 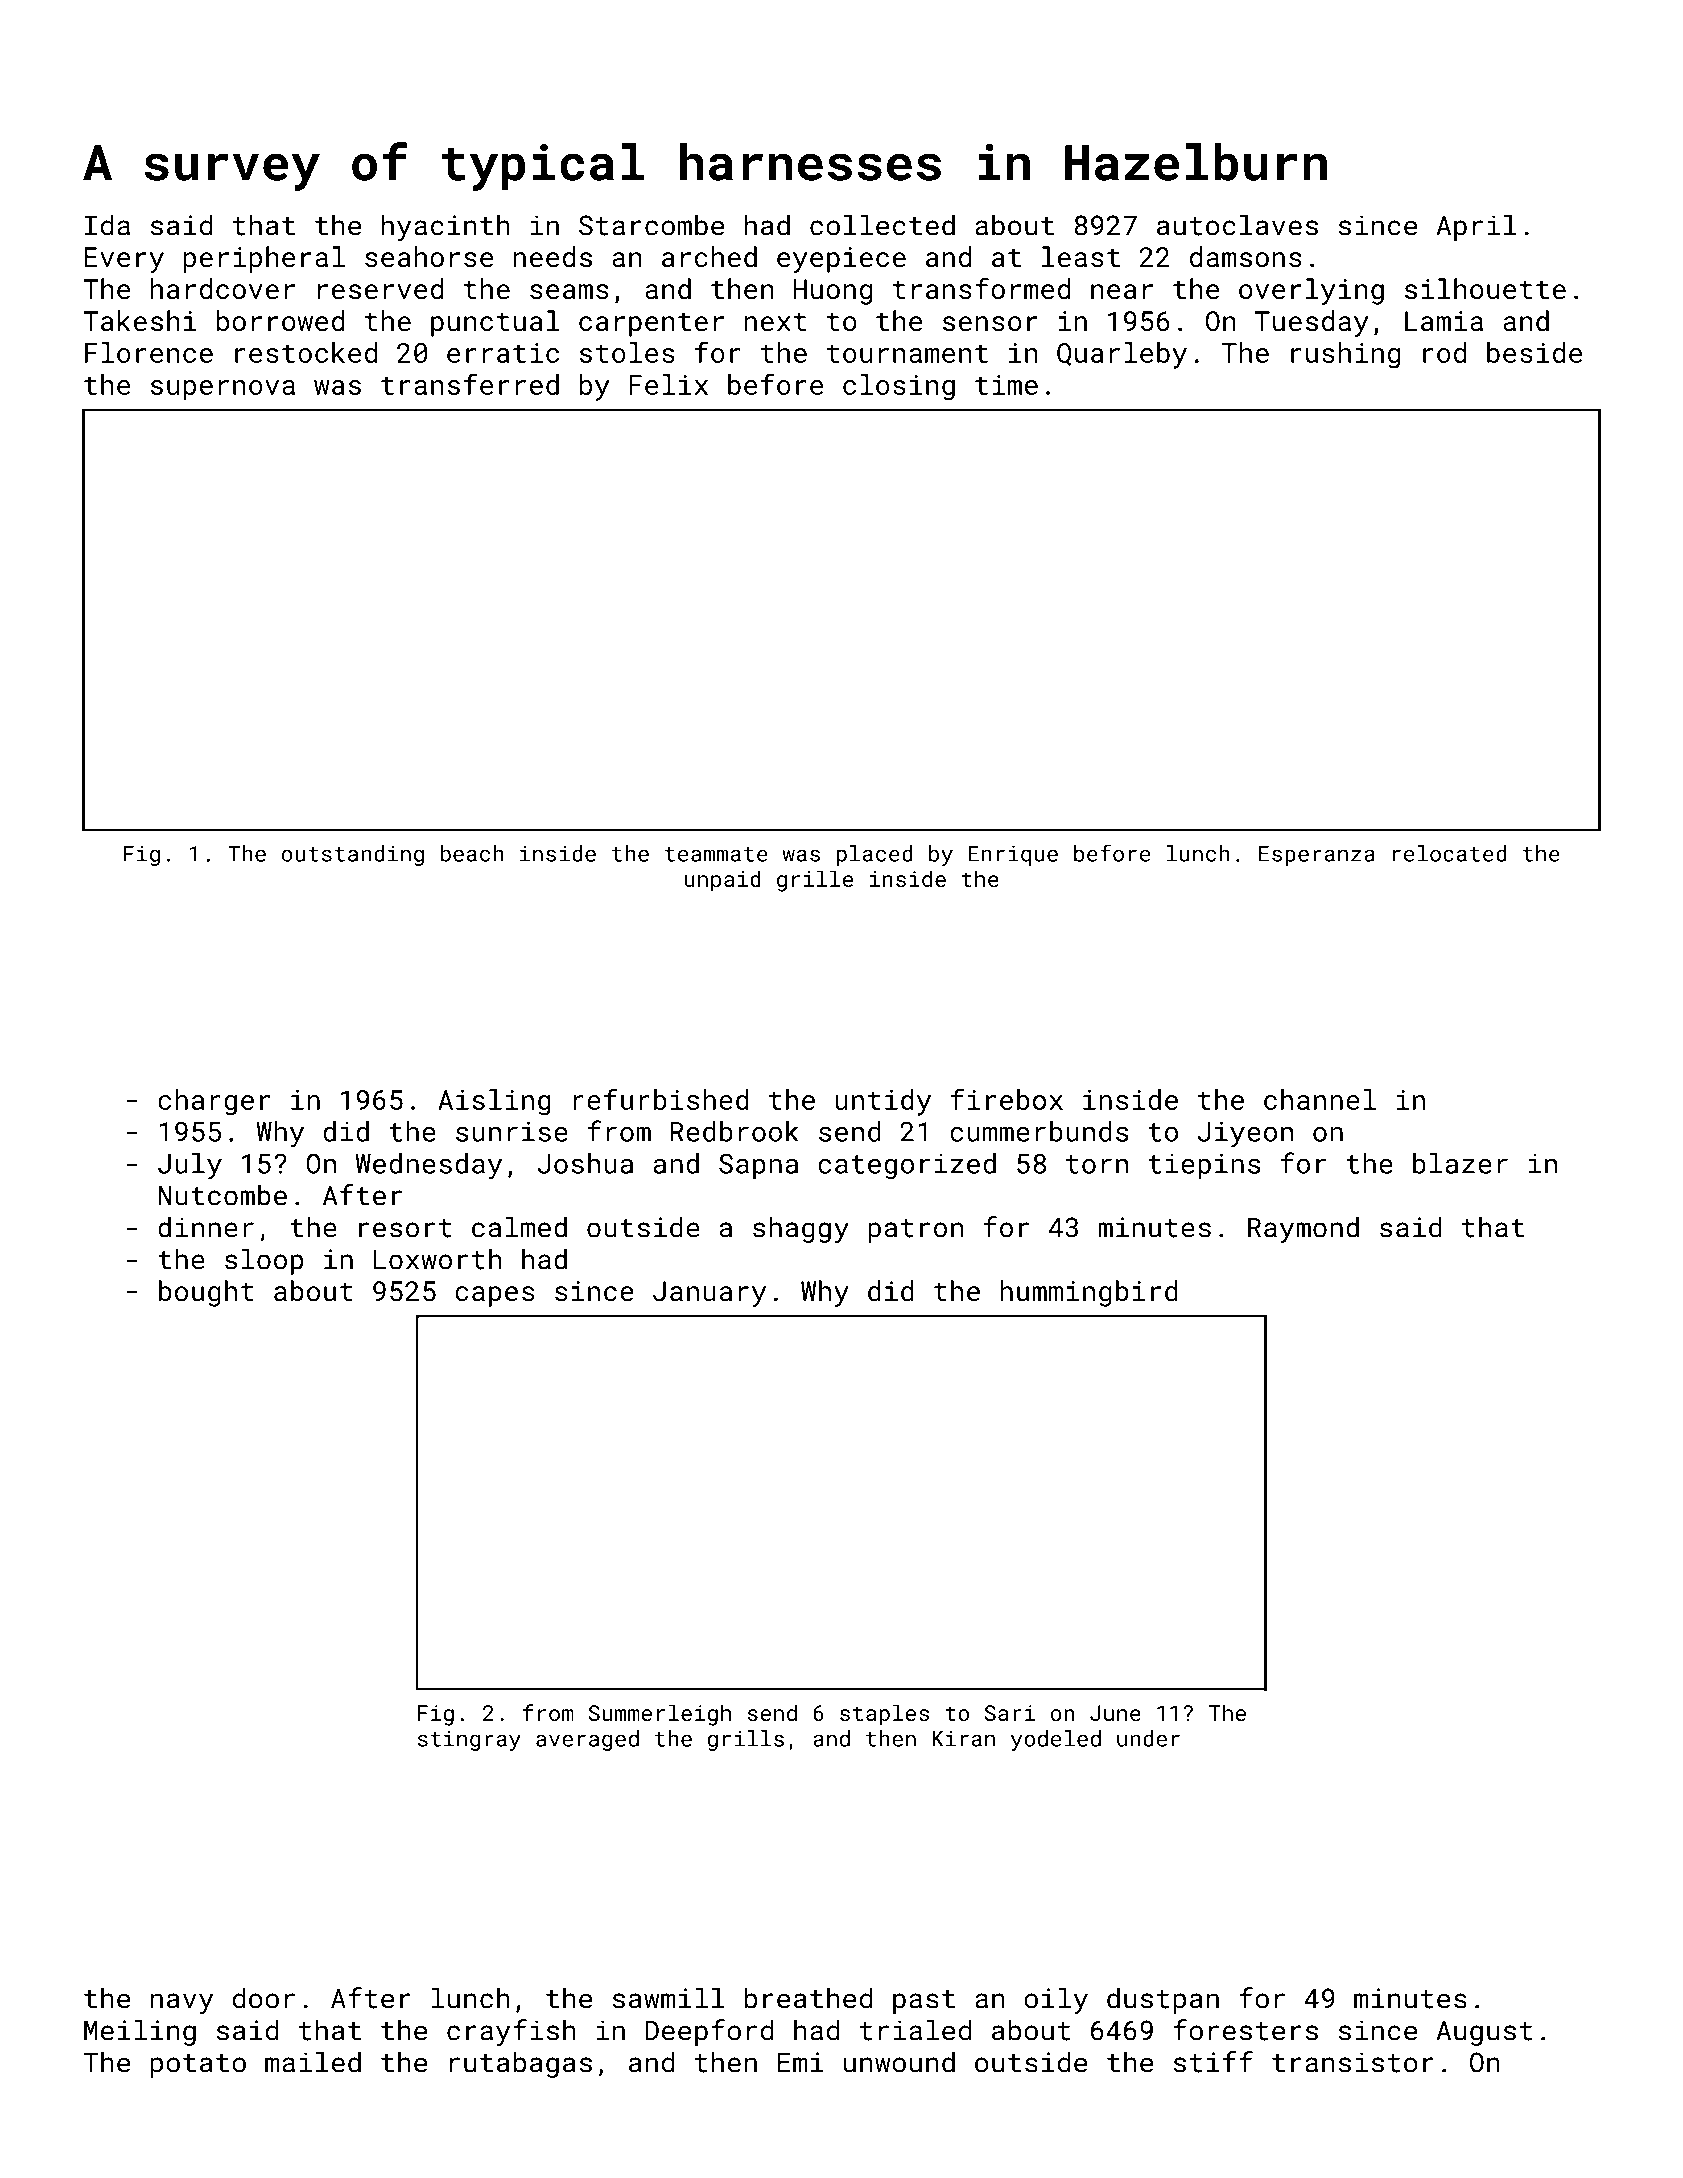 What do you see at coordinates (1450, 853) in the screenshot?
I see `relocated` at bounding box center [1450, 853].
